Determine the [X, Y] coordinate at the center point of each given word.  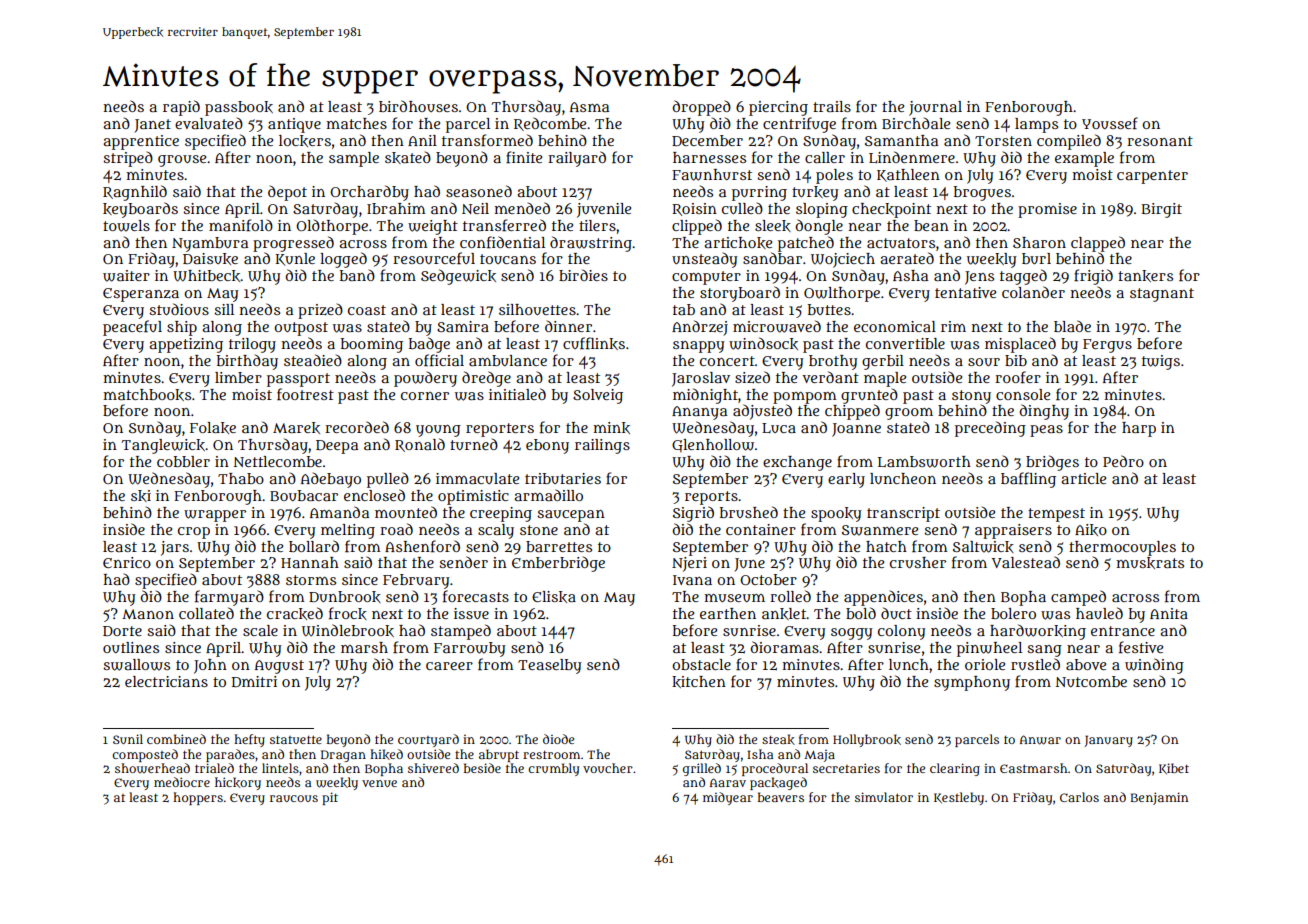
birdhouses [418, 106]
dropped [701, 108]
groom [909, 414]
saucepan [571, 516]
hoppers [198, 798]
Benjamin [1159, 798]
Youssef [1110, 123]
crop [194, 533]
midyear [728, 798]
